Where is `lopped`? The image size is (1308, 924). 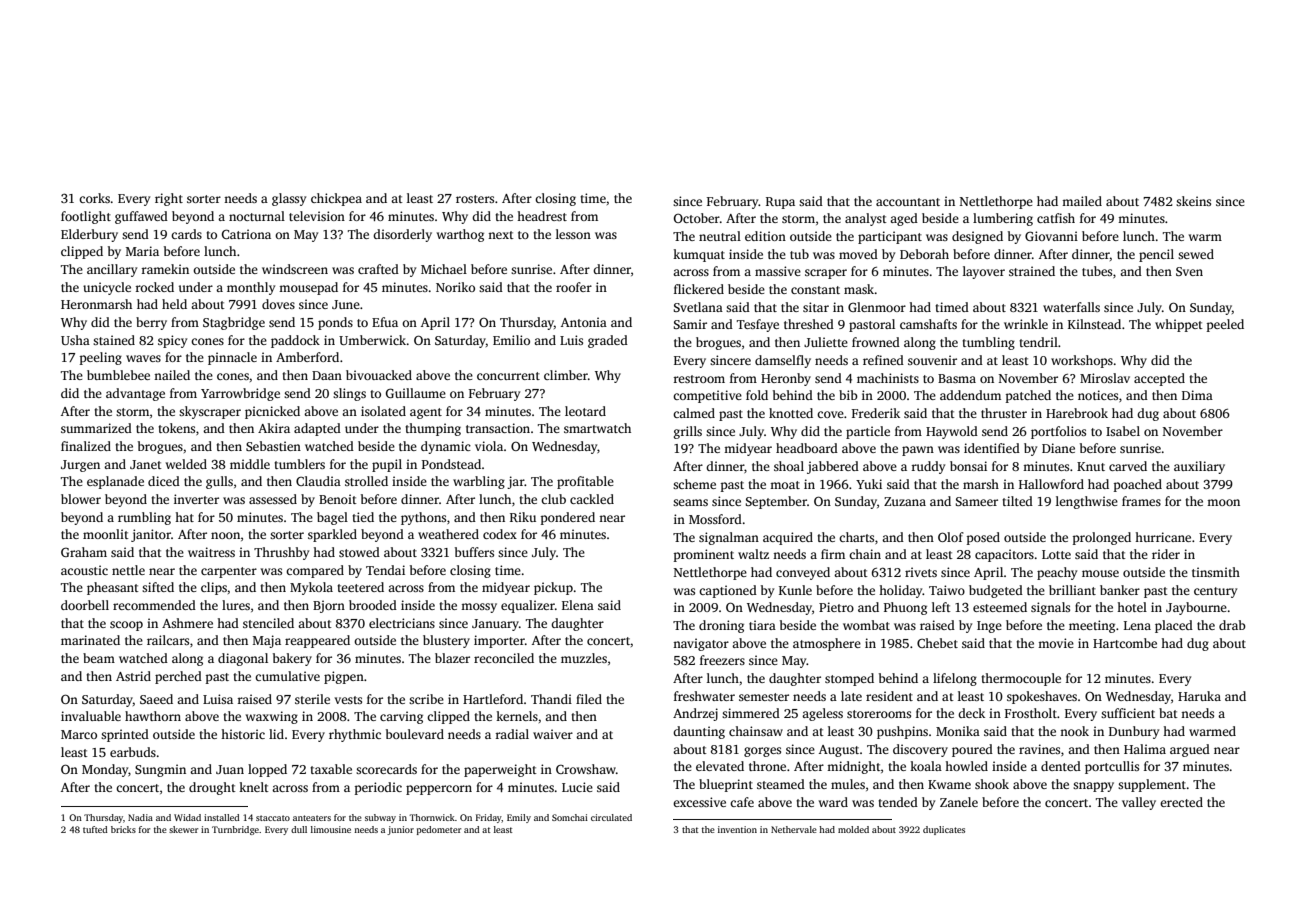
lopped is located at coordinates (267, 770).
